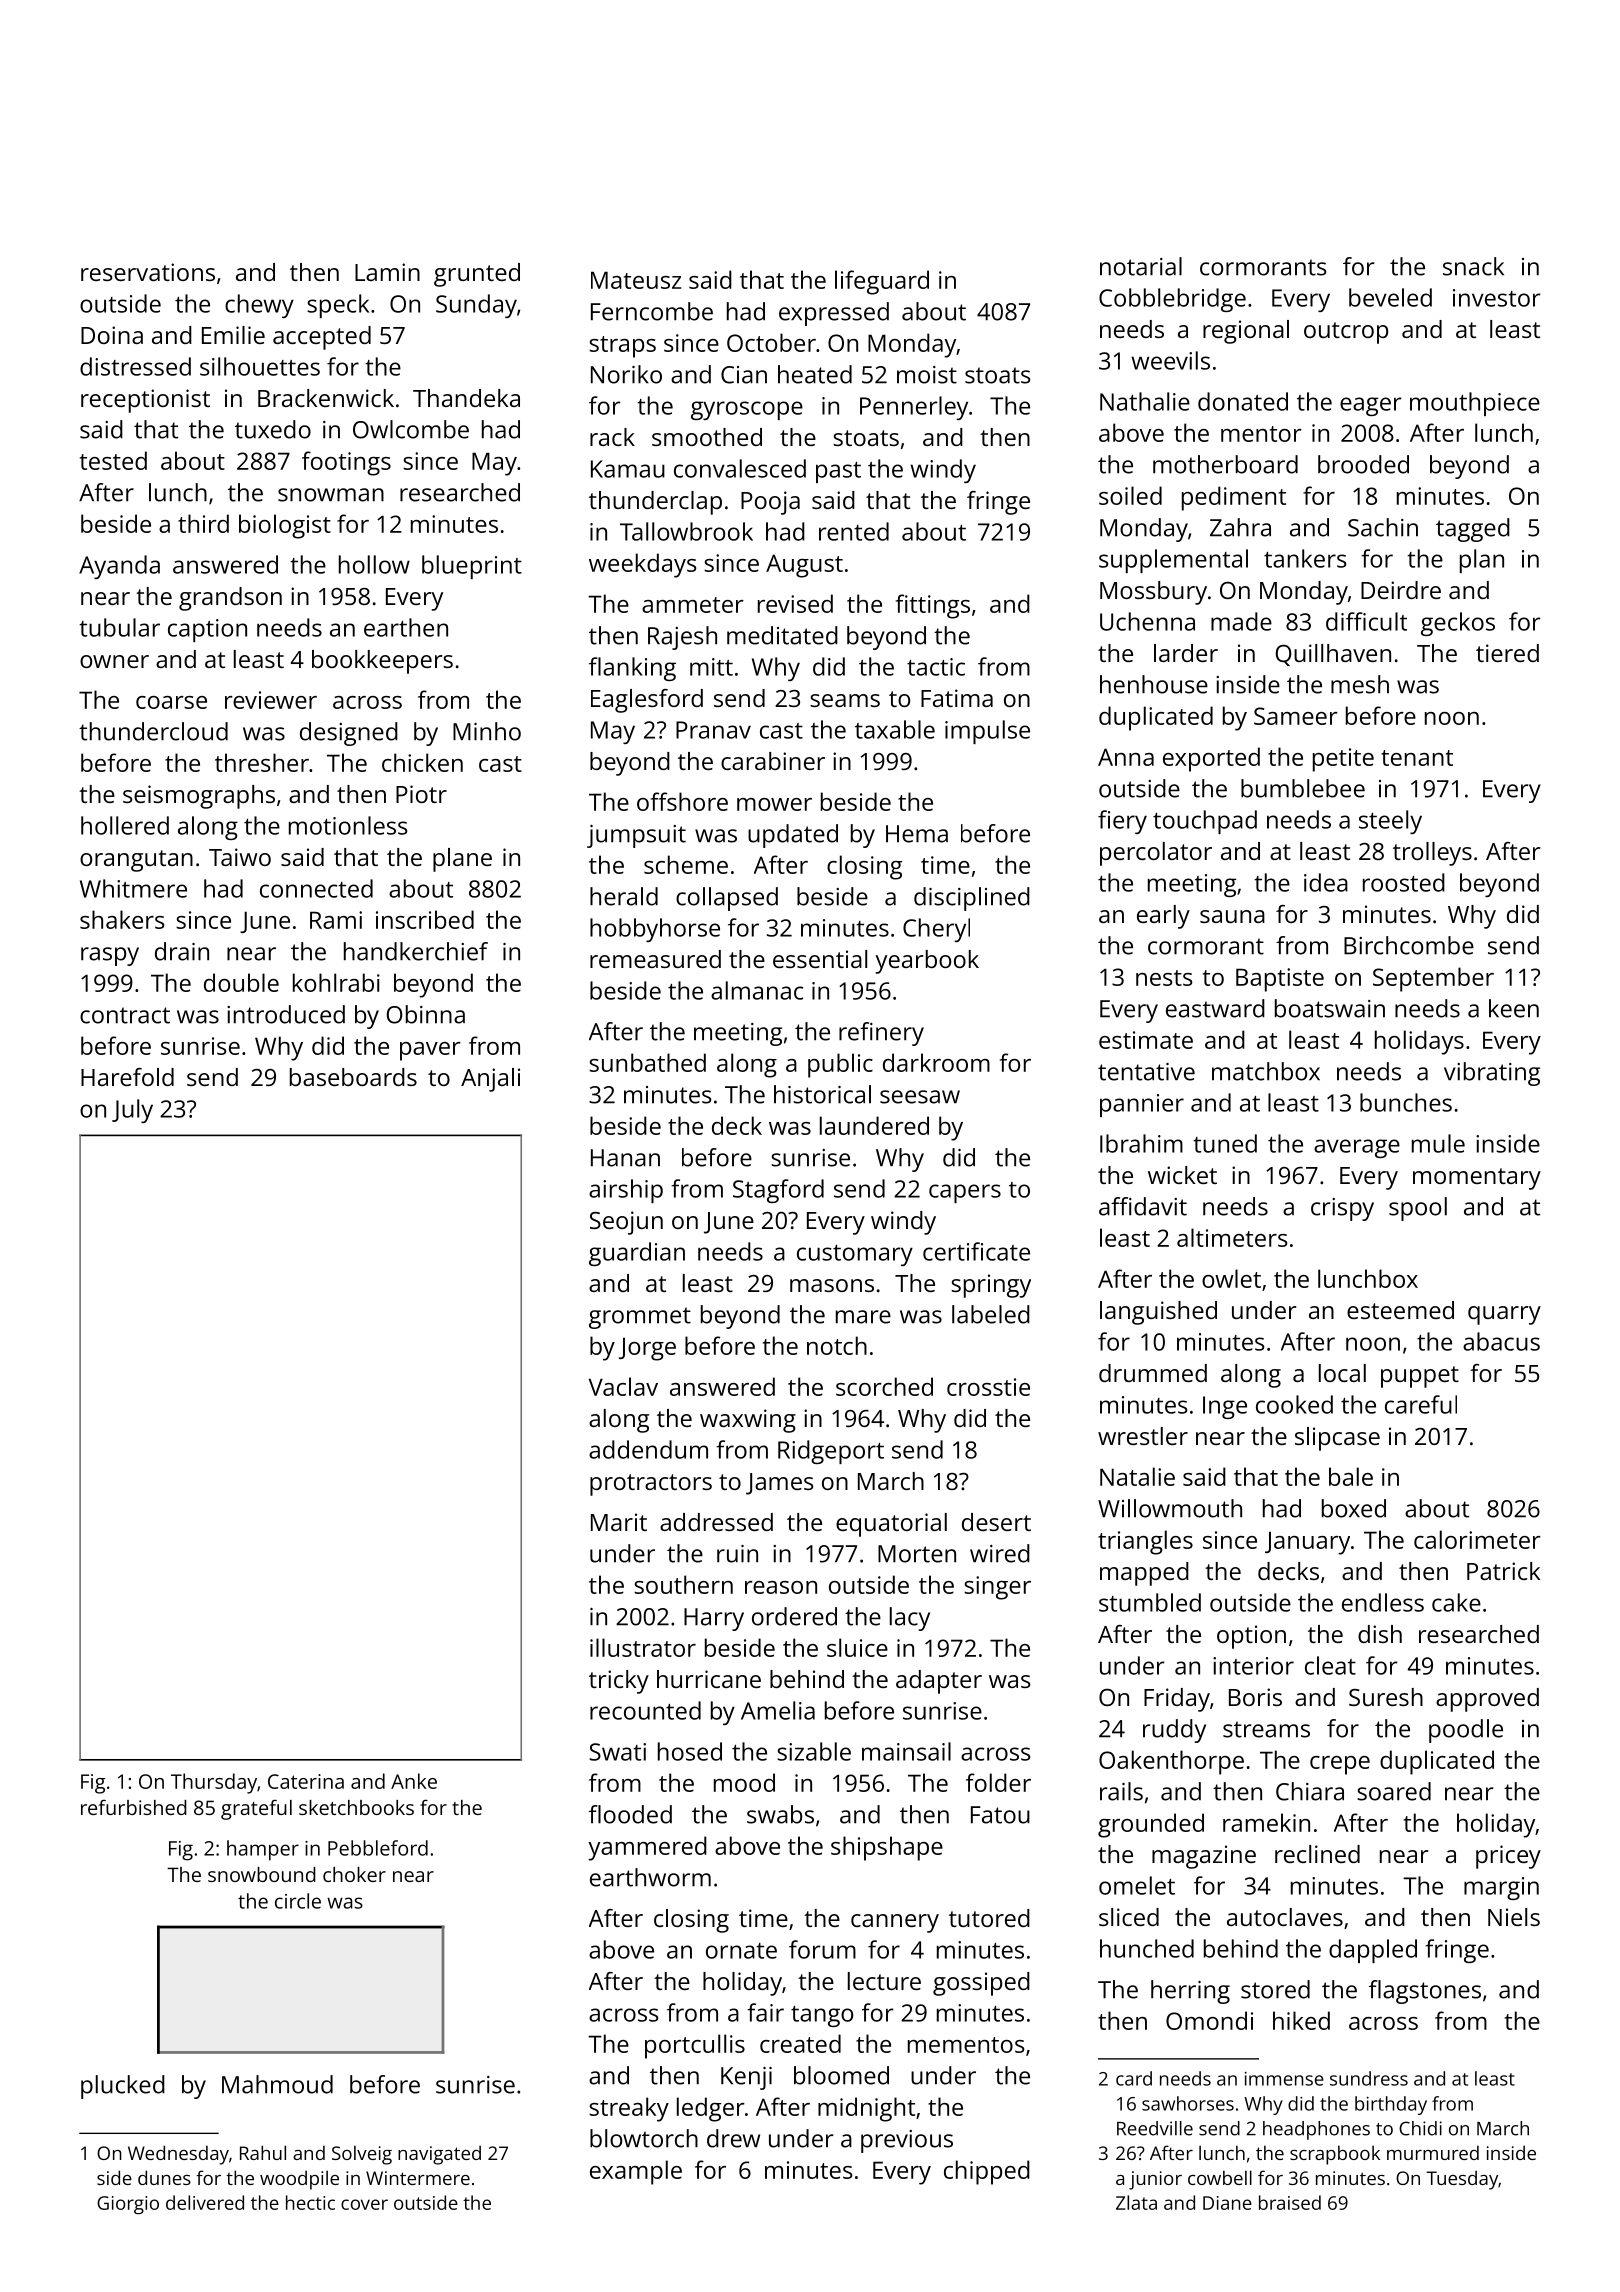 The height and width of the screenshot is (2292, 1620). What do you see at coordinates (623, 1386) in the screenshot?
I see `Vaclav` at bounding box center [623, 1386].
